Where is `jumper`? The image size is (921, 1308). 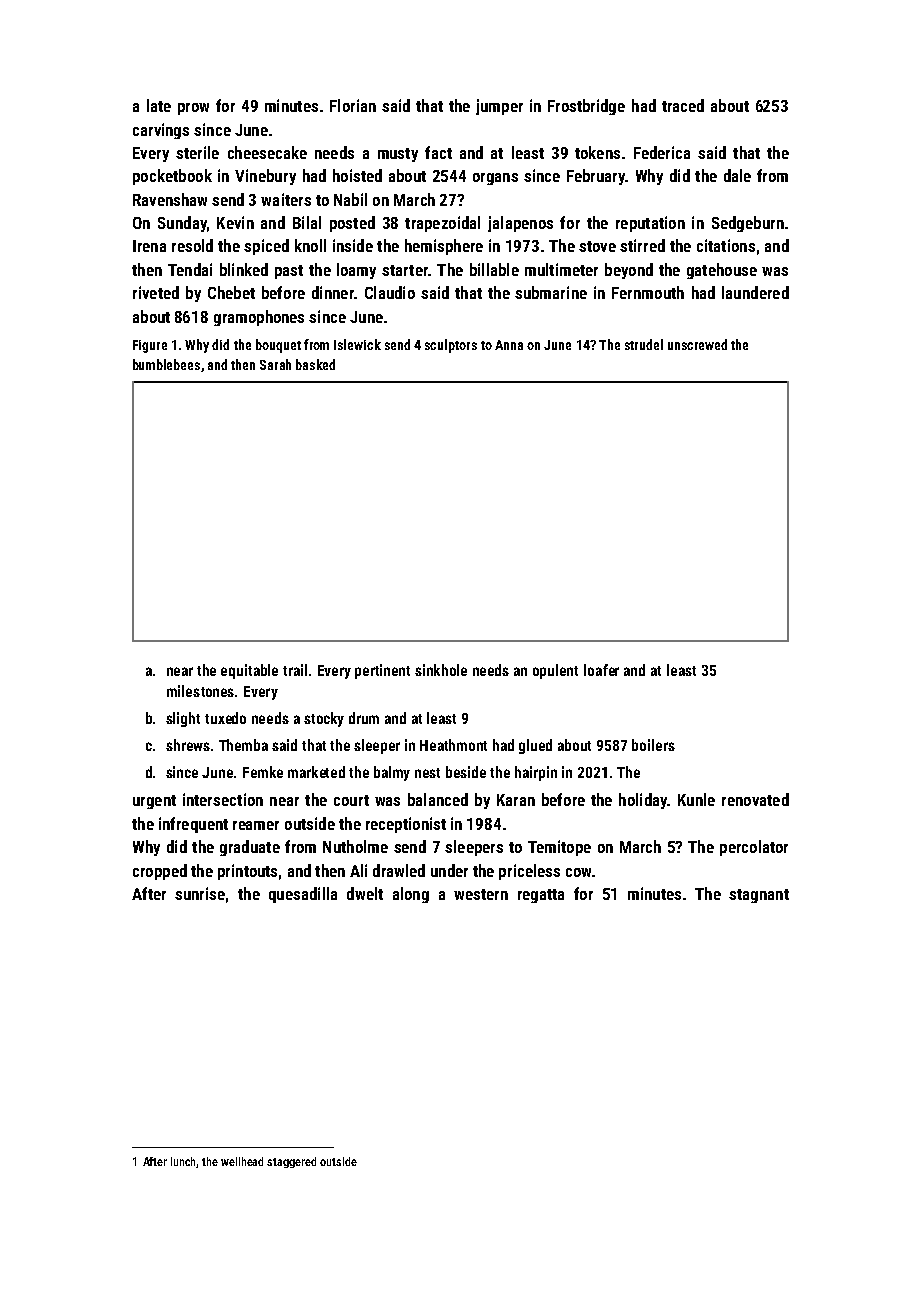 jumper is located at coordinates (499, 107).
